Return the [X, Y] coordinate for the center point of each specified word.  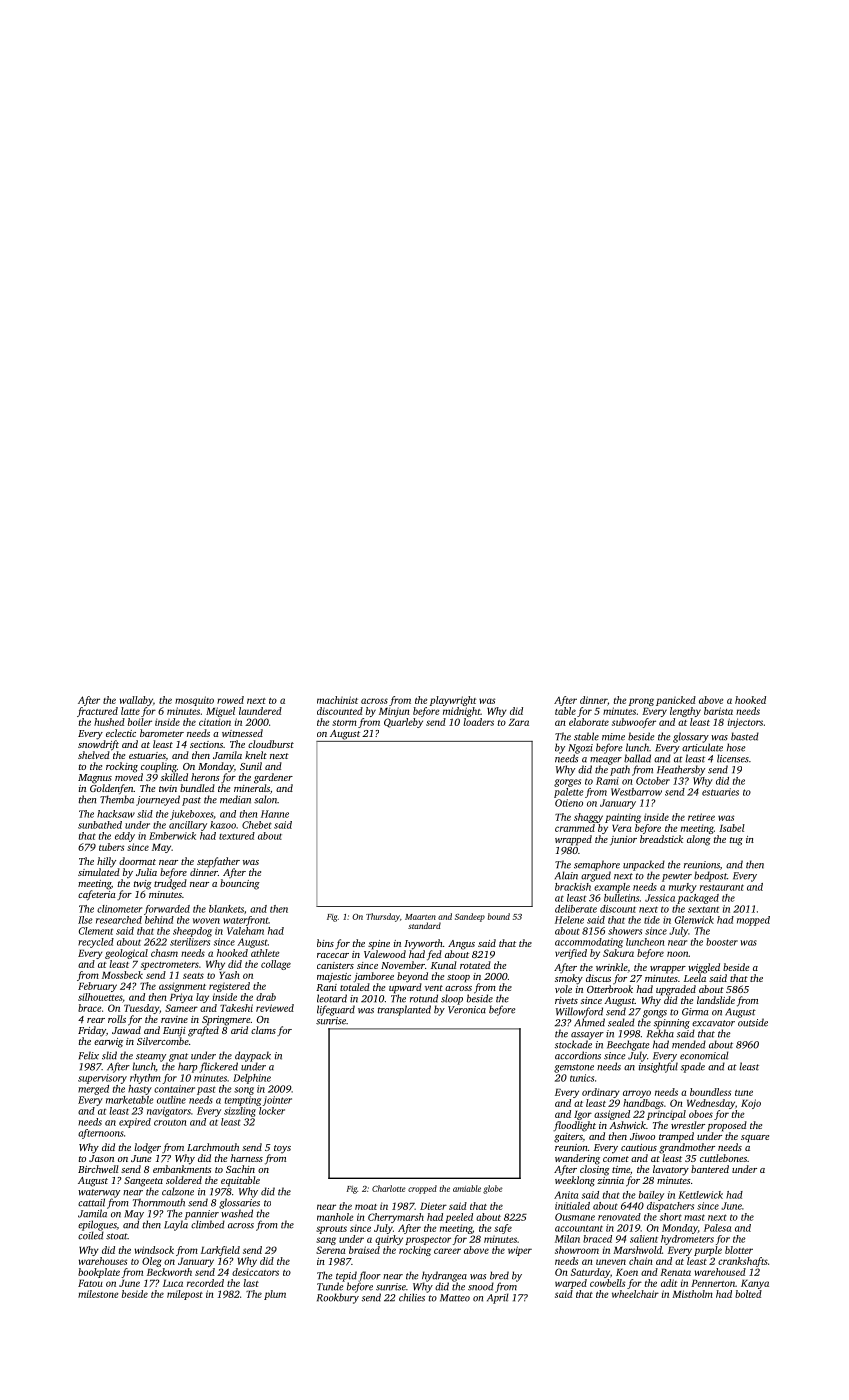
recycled [96, 943]
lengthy [685, 712]
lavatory [671, 1170]
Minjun [394, 712]
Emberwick [172, 836]
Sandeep [470, 917]
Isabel [732, 828]
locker [272, 1111]
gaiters [568, 1138]
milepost [185, 1295]
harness [247, 1158]
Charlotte [389, 1188]
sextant [703, 910]
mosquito [194, 701]
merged [93, 1090]
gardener [273, 778]
